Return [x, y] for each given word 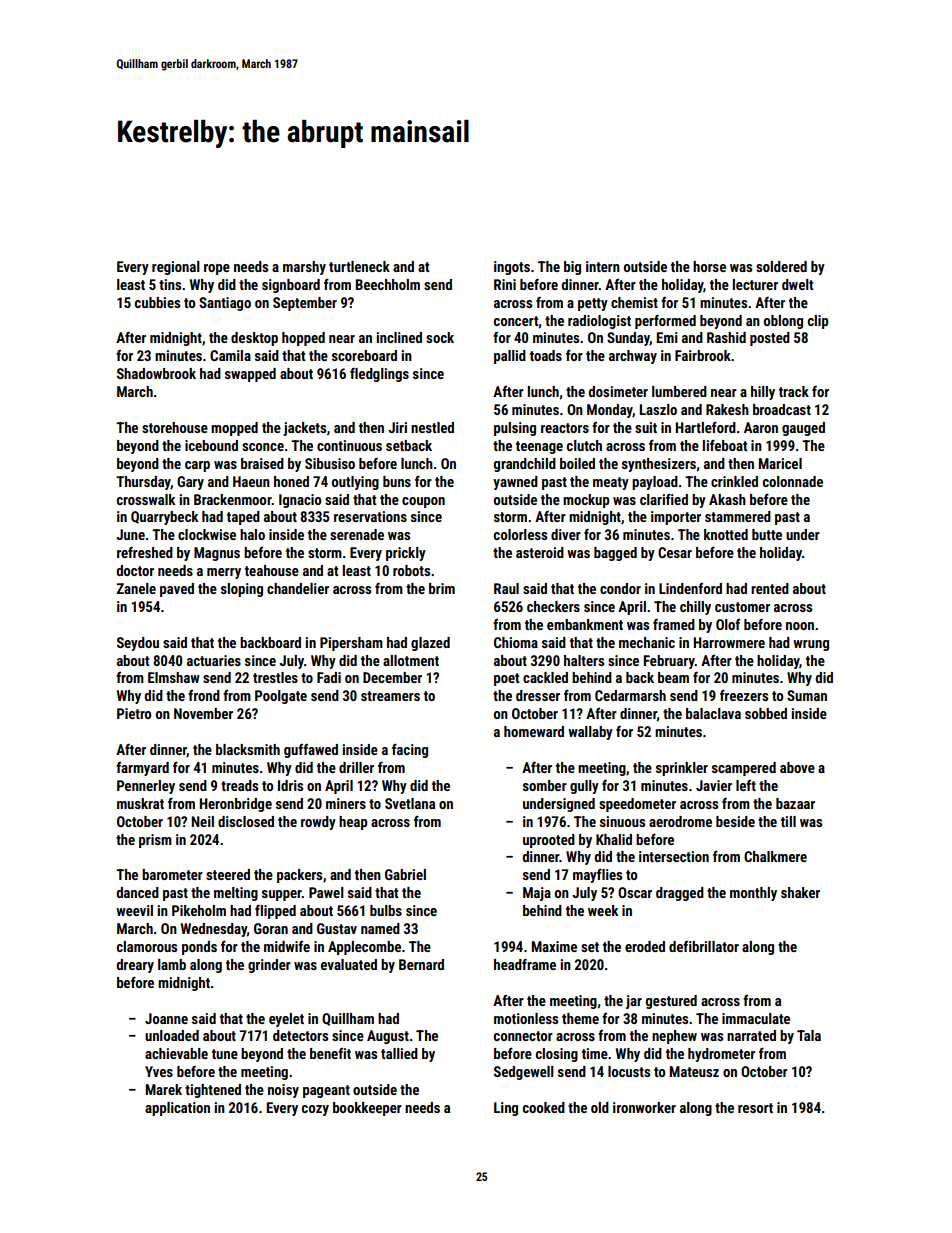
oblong [783, 322]
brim [442, 588]
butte [767, 534]
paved [177, 590]
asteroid [540, 552]
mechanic [647, 642]
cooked [544, 1107]
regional [176, 268]
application [177, 1109]
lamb [172, 964]
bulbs [386, 910]
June [130, 534]
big [572, 268]
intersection [674, 856]
